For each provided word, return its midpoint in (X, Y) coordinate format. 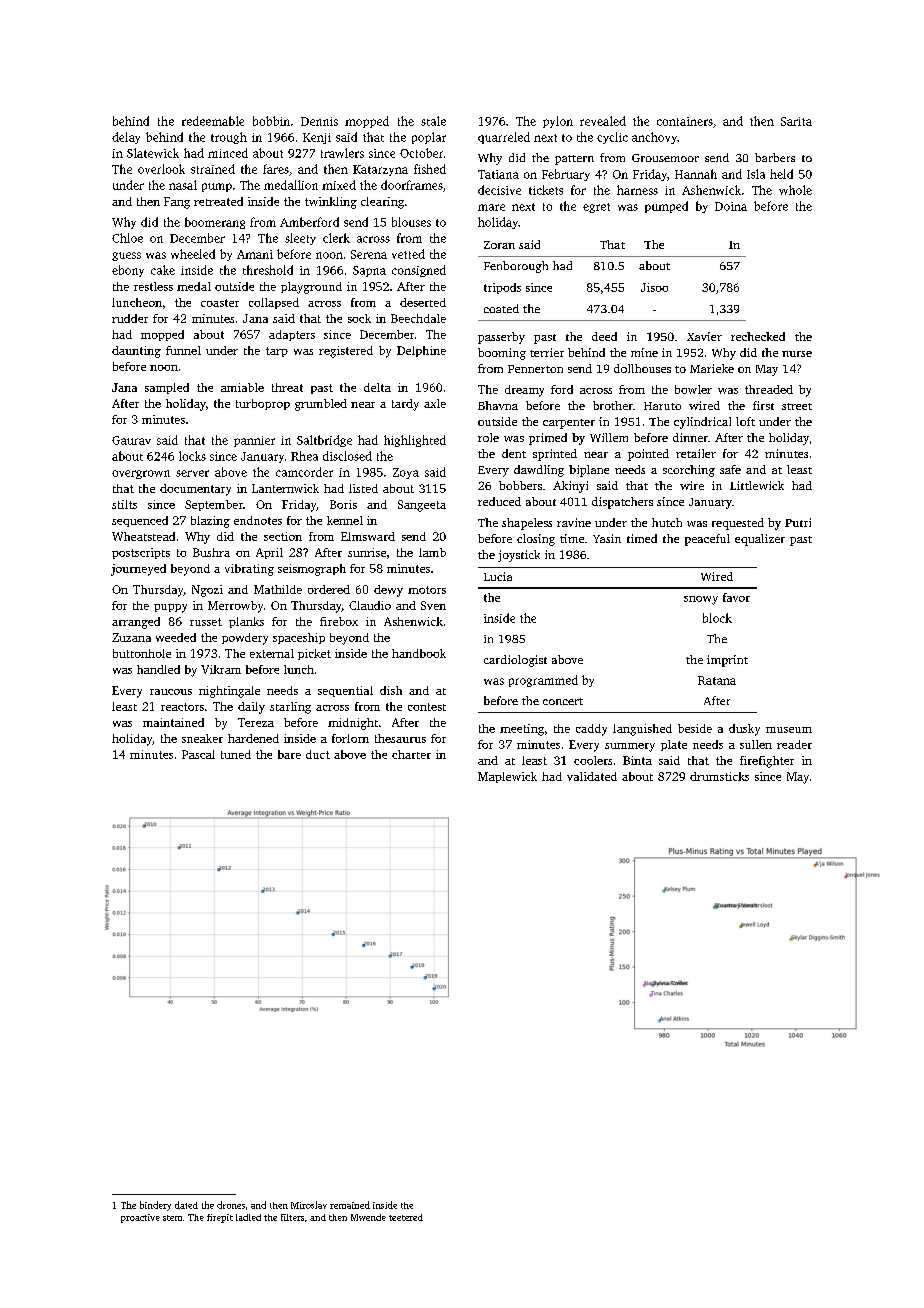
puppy (170, 608)
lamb (432, 552)
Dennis (319, 121)
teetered (406, 1217)
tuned (236, 754)
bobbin (271, 121)
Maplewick (507, 777)
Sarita (796, 121)
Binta (637, 760)
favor (736, 597)
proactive (140, 1218)
